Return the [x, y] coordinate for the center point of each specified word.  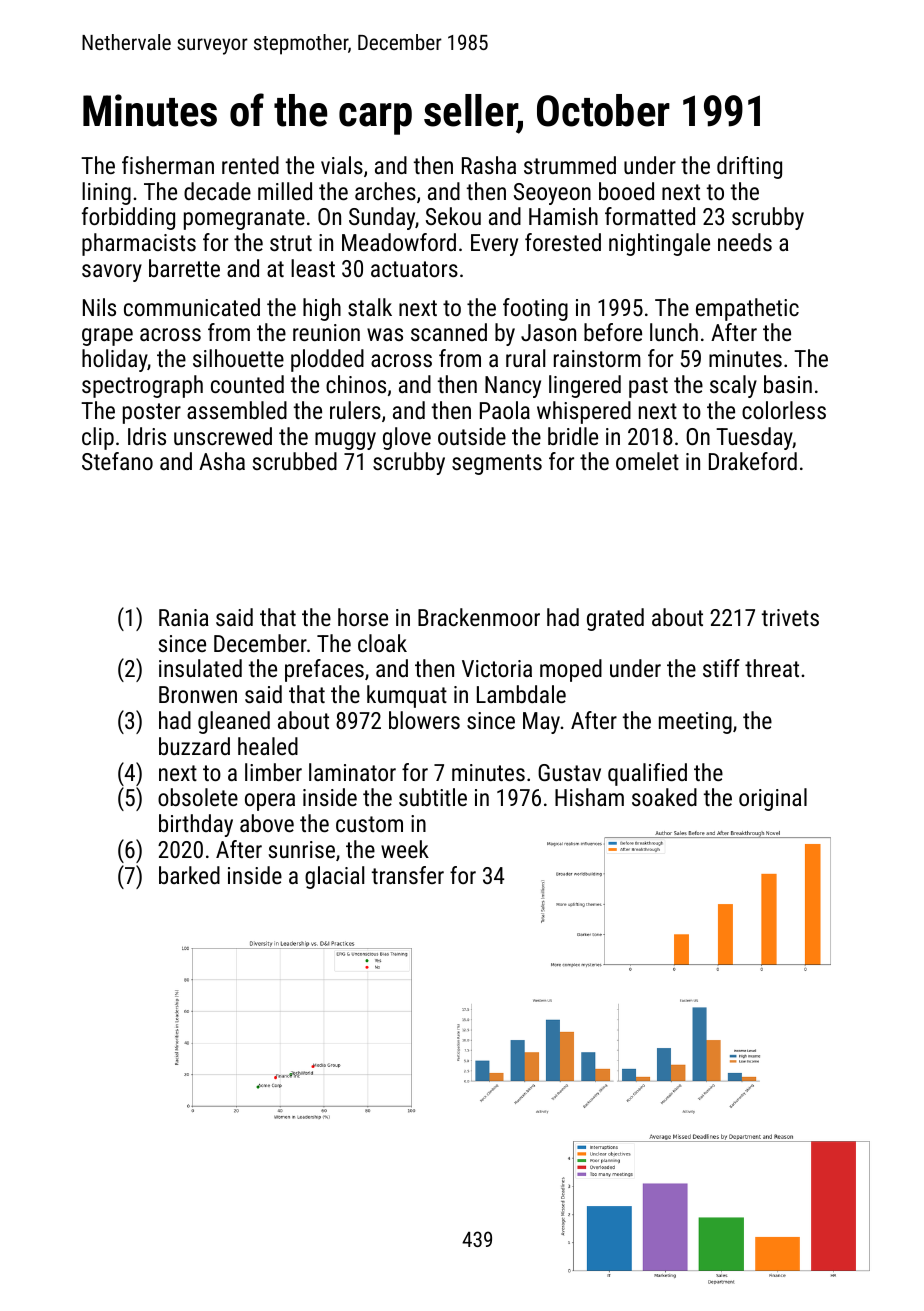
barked [189, 875]
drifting [749, 167]
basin [788, 384]
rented [250, 165]
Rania [184, 617]
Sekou [453, 216]
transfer [408, 875]
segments [497, 464]
